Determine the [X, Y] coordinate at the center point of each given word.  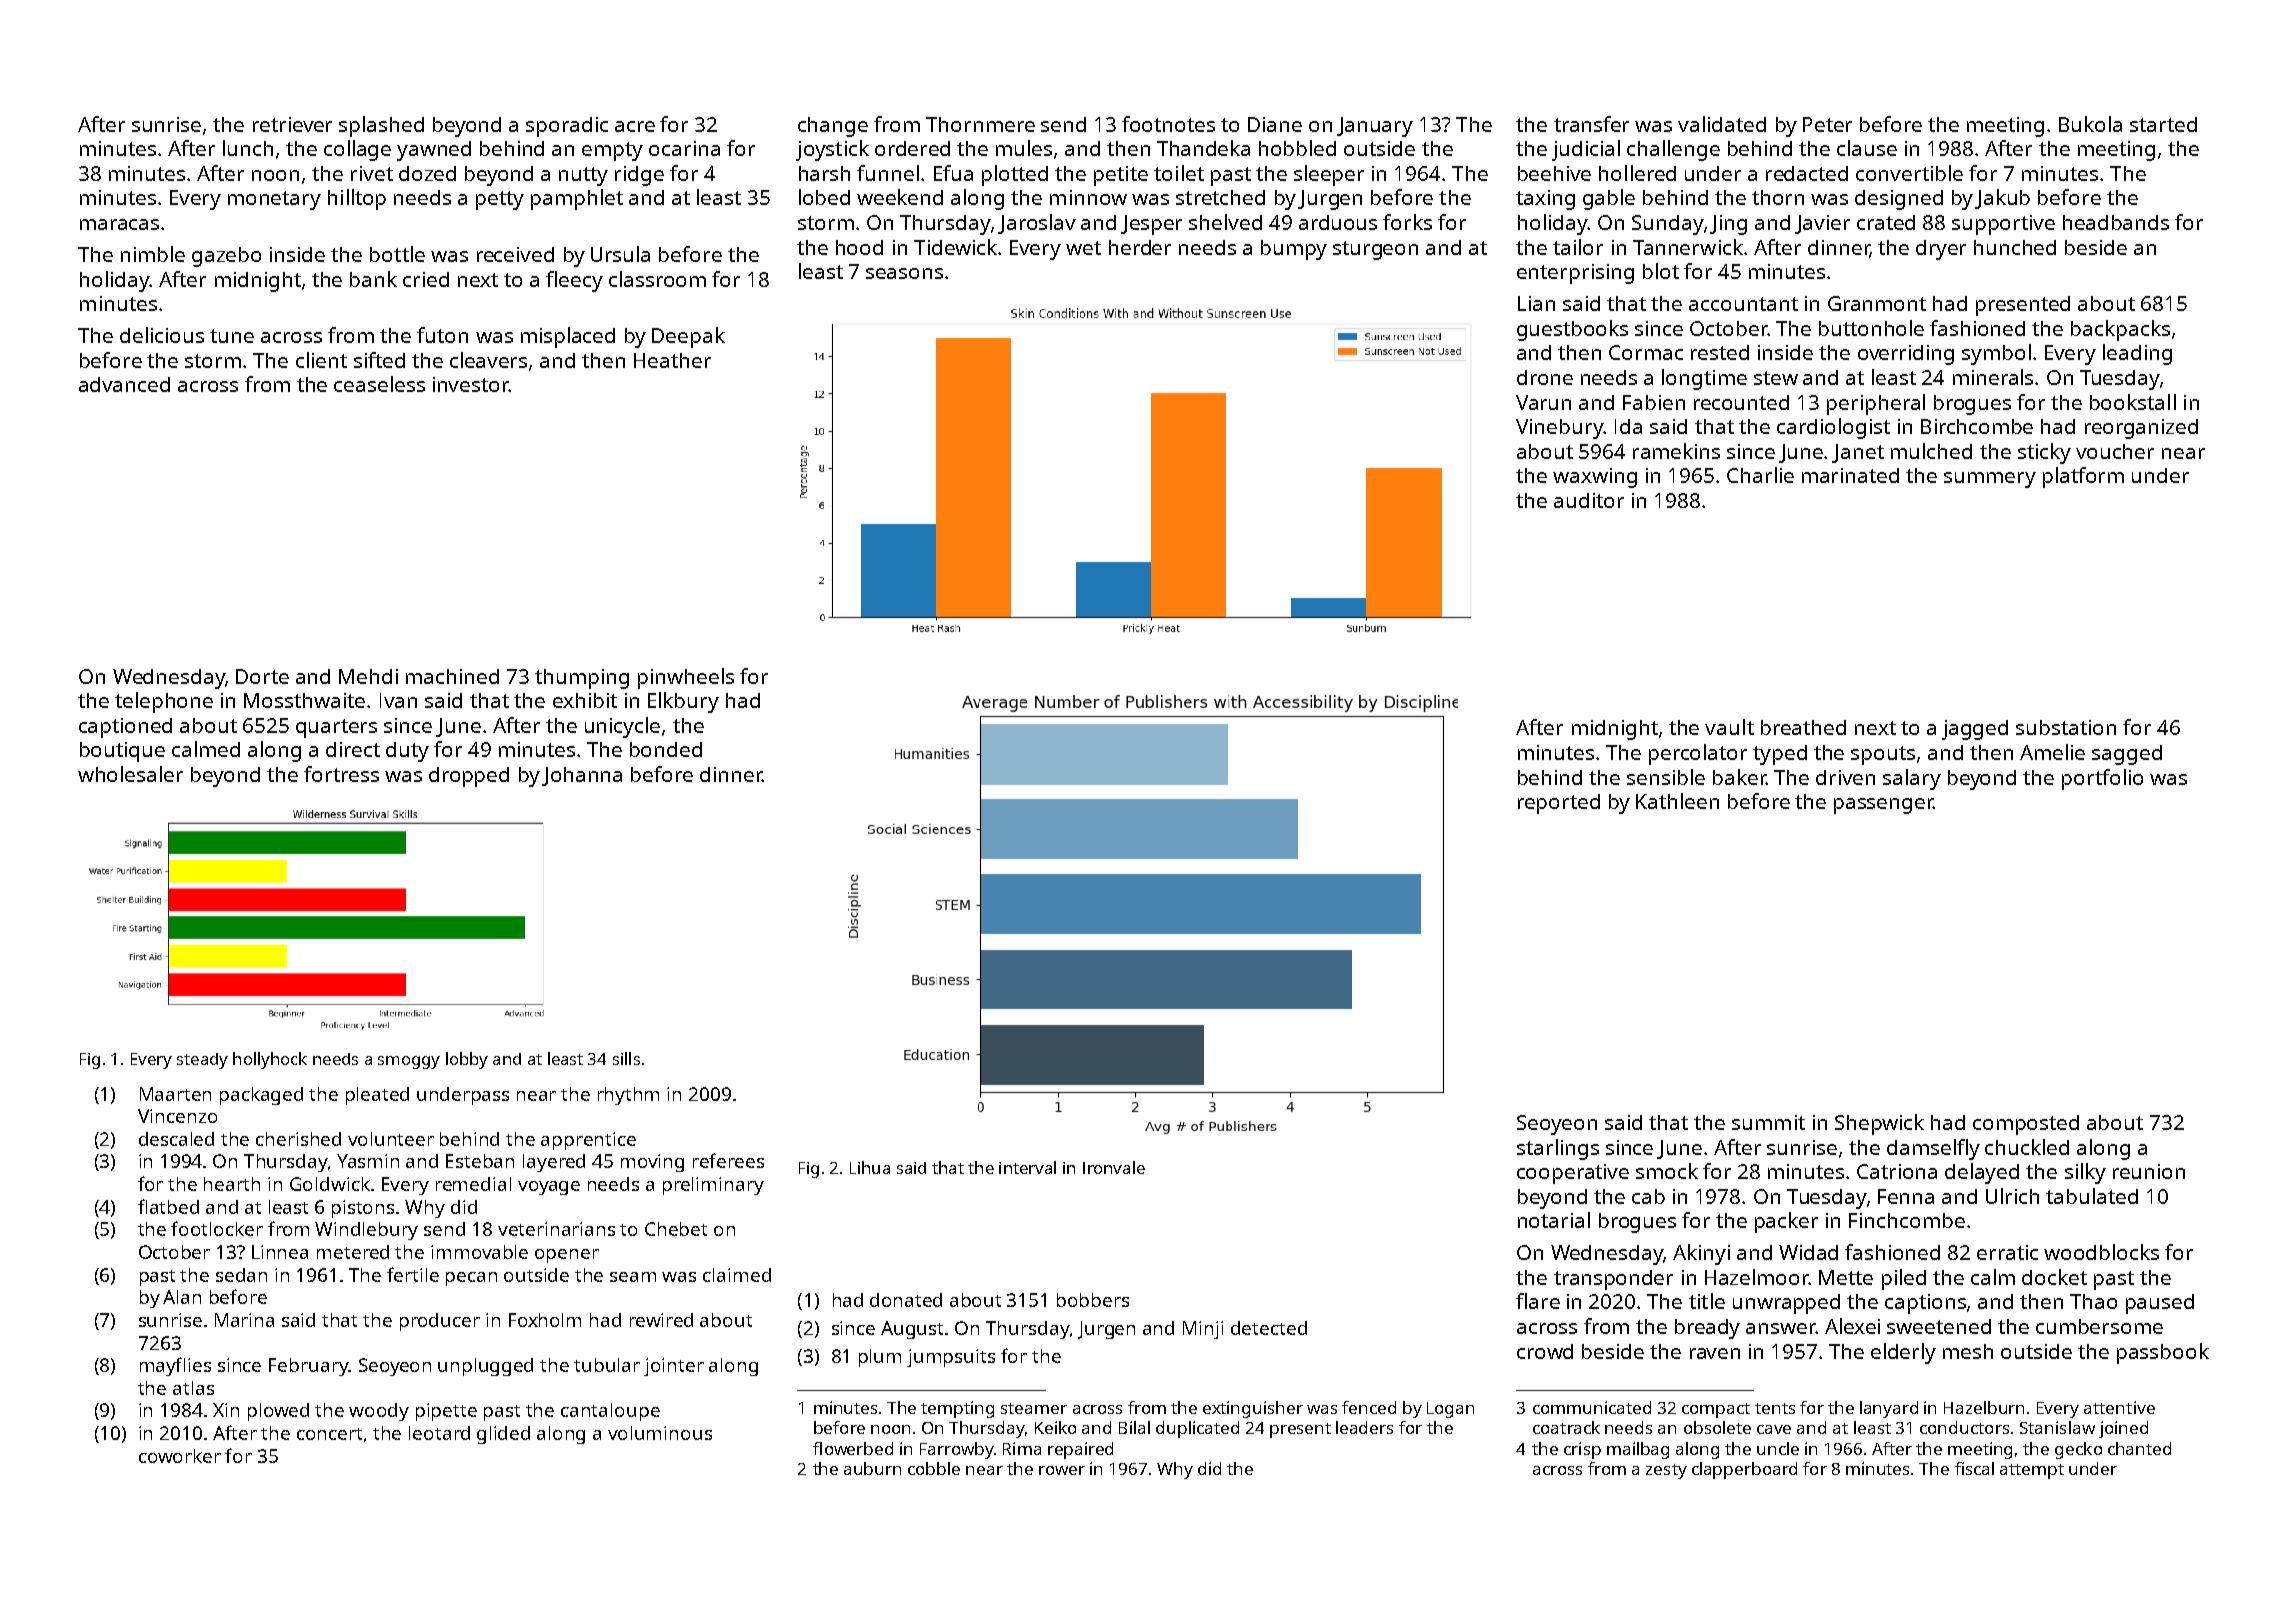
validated [1722, 124]
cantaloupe [610, 1412]
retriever [292, 124]
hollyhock [270, 1060]
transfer [1591, 124]
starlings [1558, 1149]
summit [1768, 1122]
